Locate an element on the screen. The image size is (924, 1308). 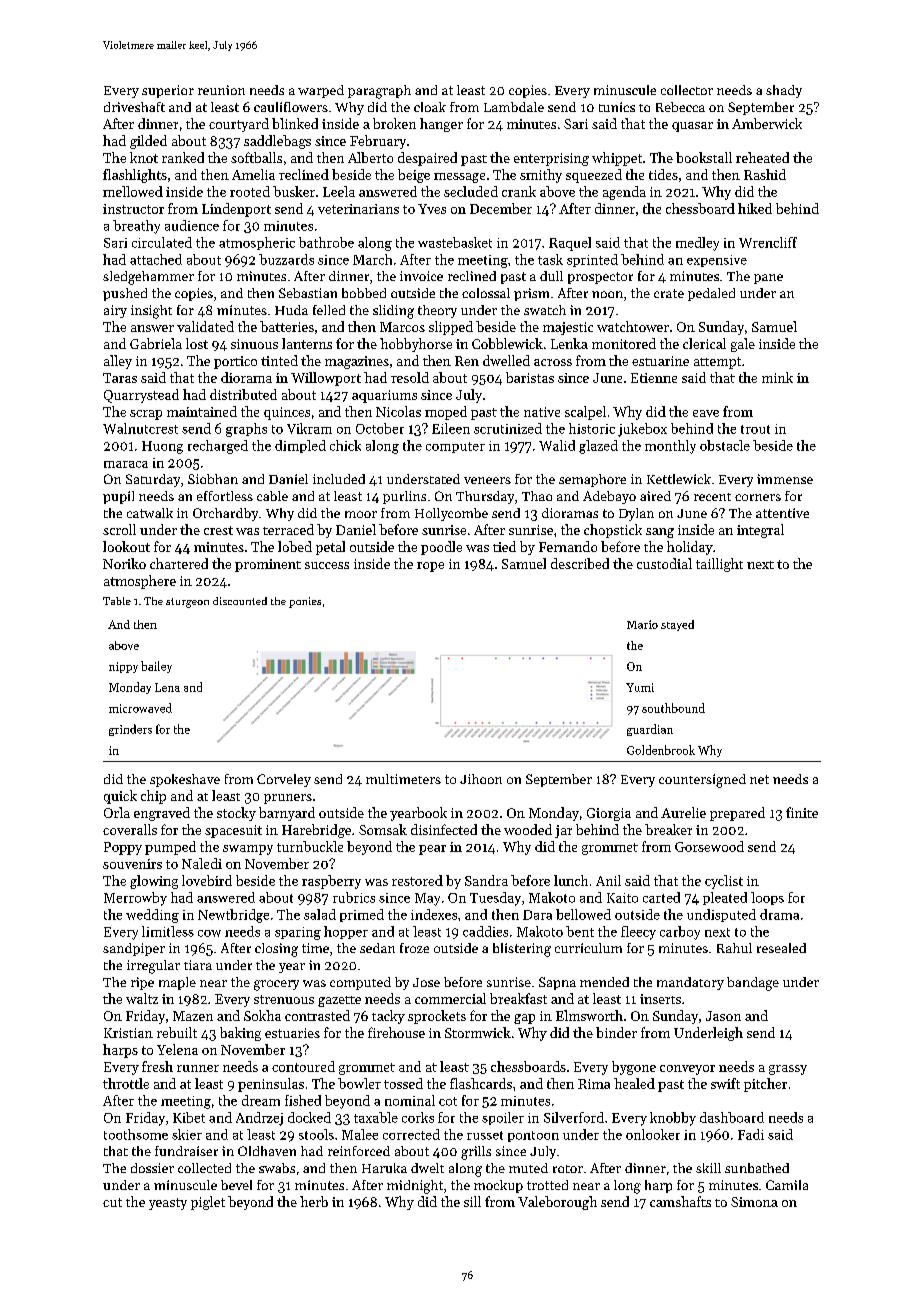
cloak is located at coordinates (430, 107).
